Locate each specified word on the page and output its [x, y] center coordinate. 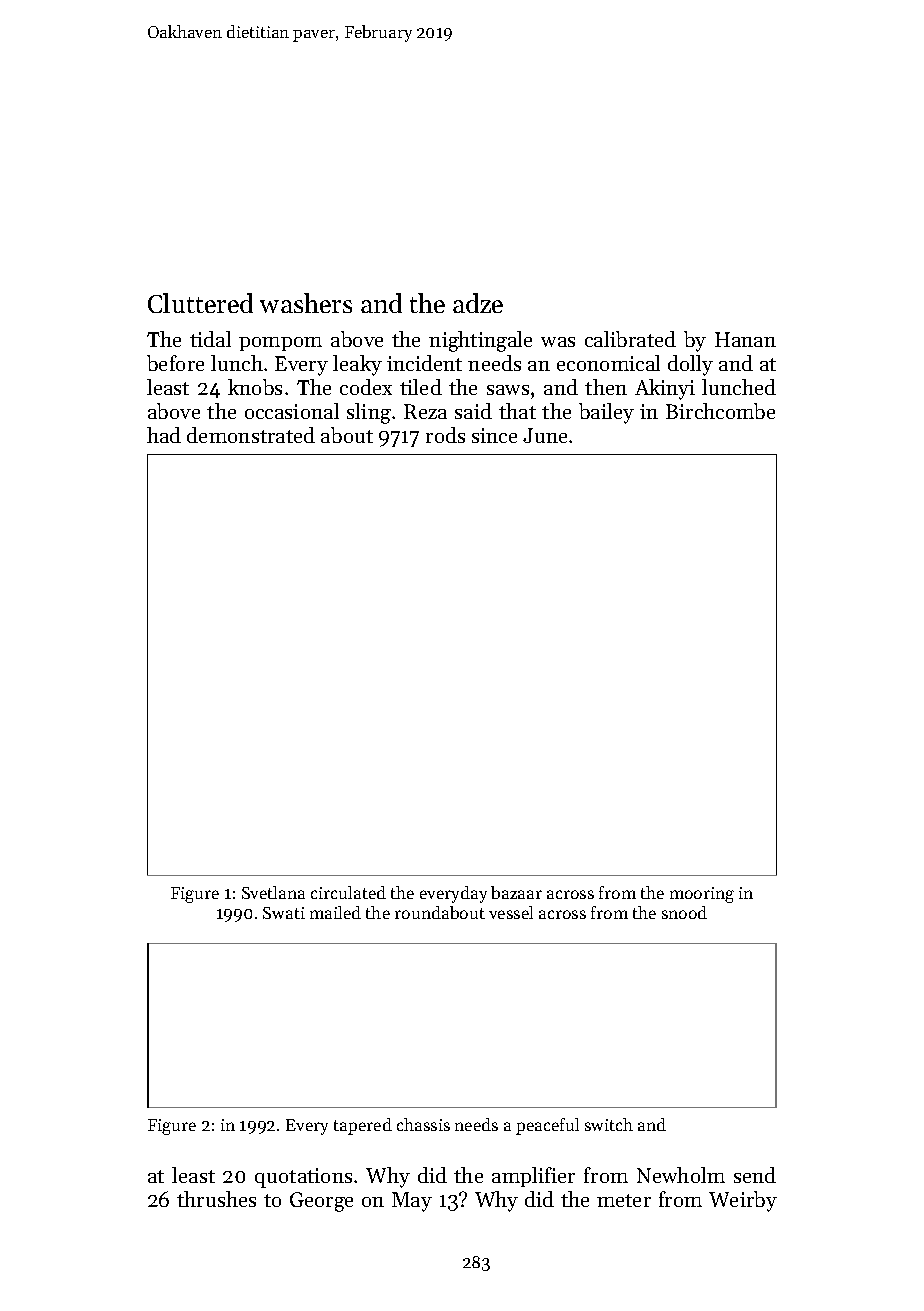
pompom [280, 344]
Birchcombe [720, 411]
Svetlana [273, 892]
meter [624, 1200]
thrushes [216, 1199]
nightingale [480, 341]
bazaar [516, 892]
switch [609, 1124]
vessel [511, 912]
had [164, 435]
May [412, 1202]
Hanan [745, 339]
